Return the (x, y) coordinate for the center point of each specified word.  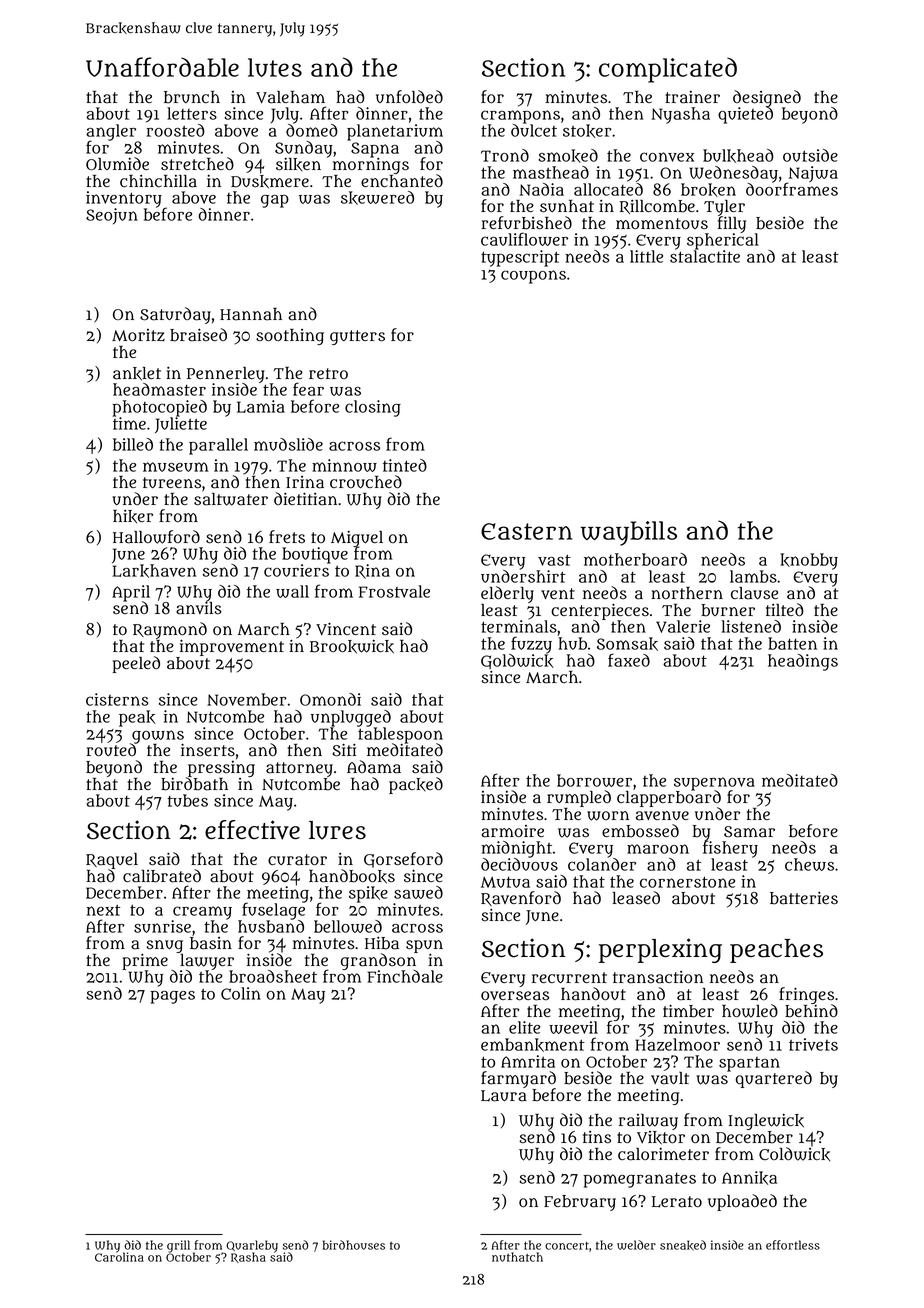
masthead (551, 172)
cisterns (117, 699)
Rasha (248, 1257)
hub (572, 643)
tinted (405, 465)
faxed (629, 660)
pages (172, 997)
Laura (504, 1096)
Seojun (112, 216)
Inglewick (766, 1121)
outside (810, 155)
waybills (629, 533)
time (129, 423)
